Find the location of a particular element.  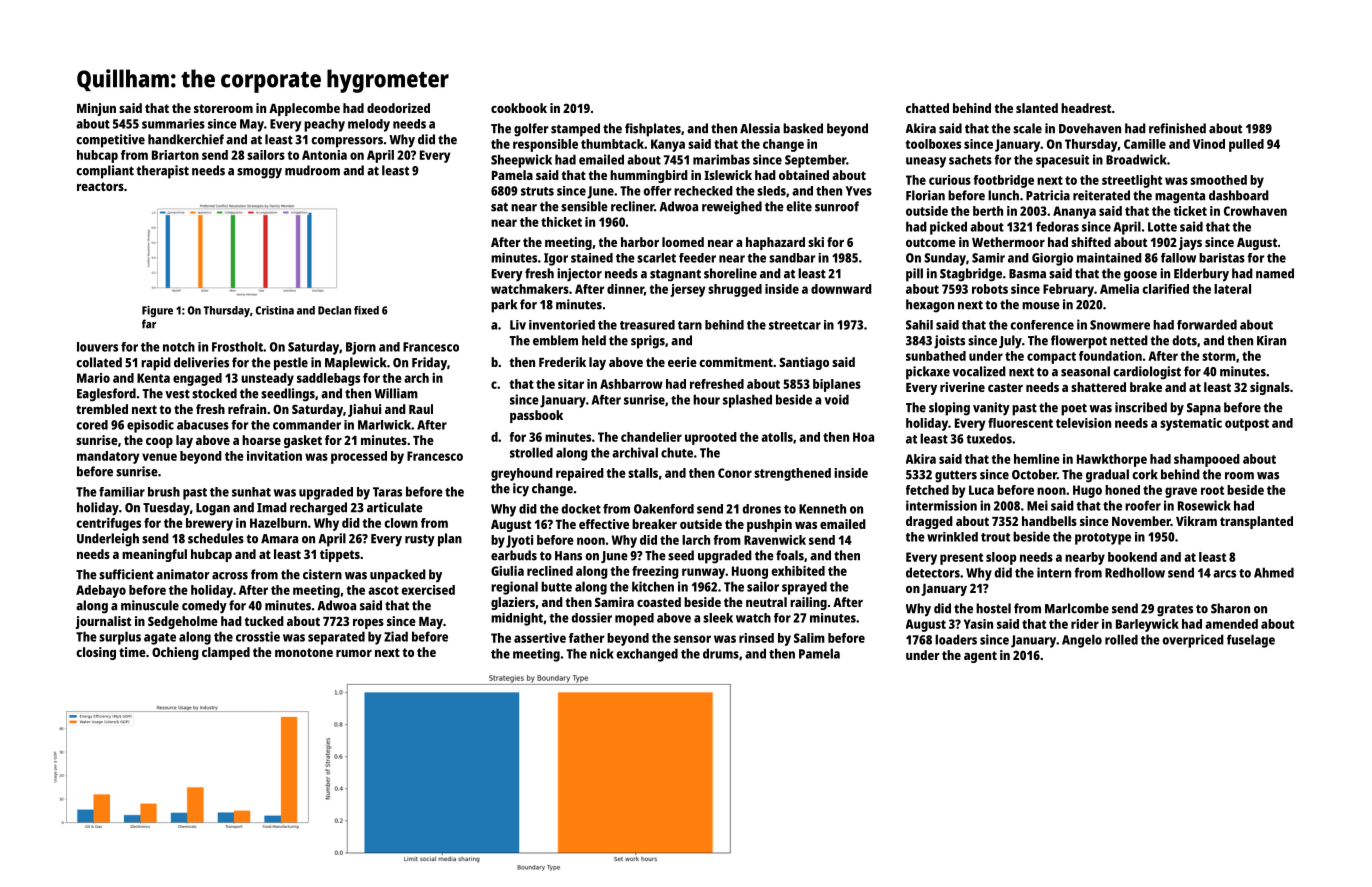

Ochieng is located at coordinates (175, 653).
